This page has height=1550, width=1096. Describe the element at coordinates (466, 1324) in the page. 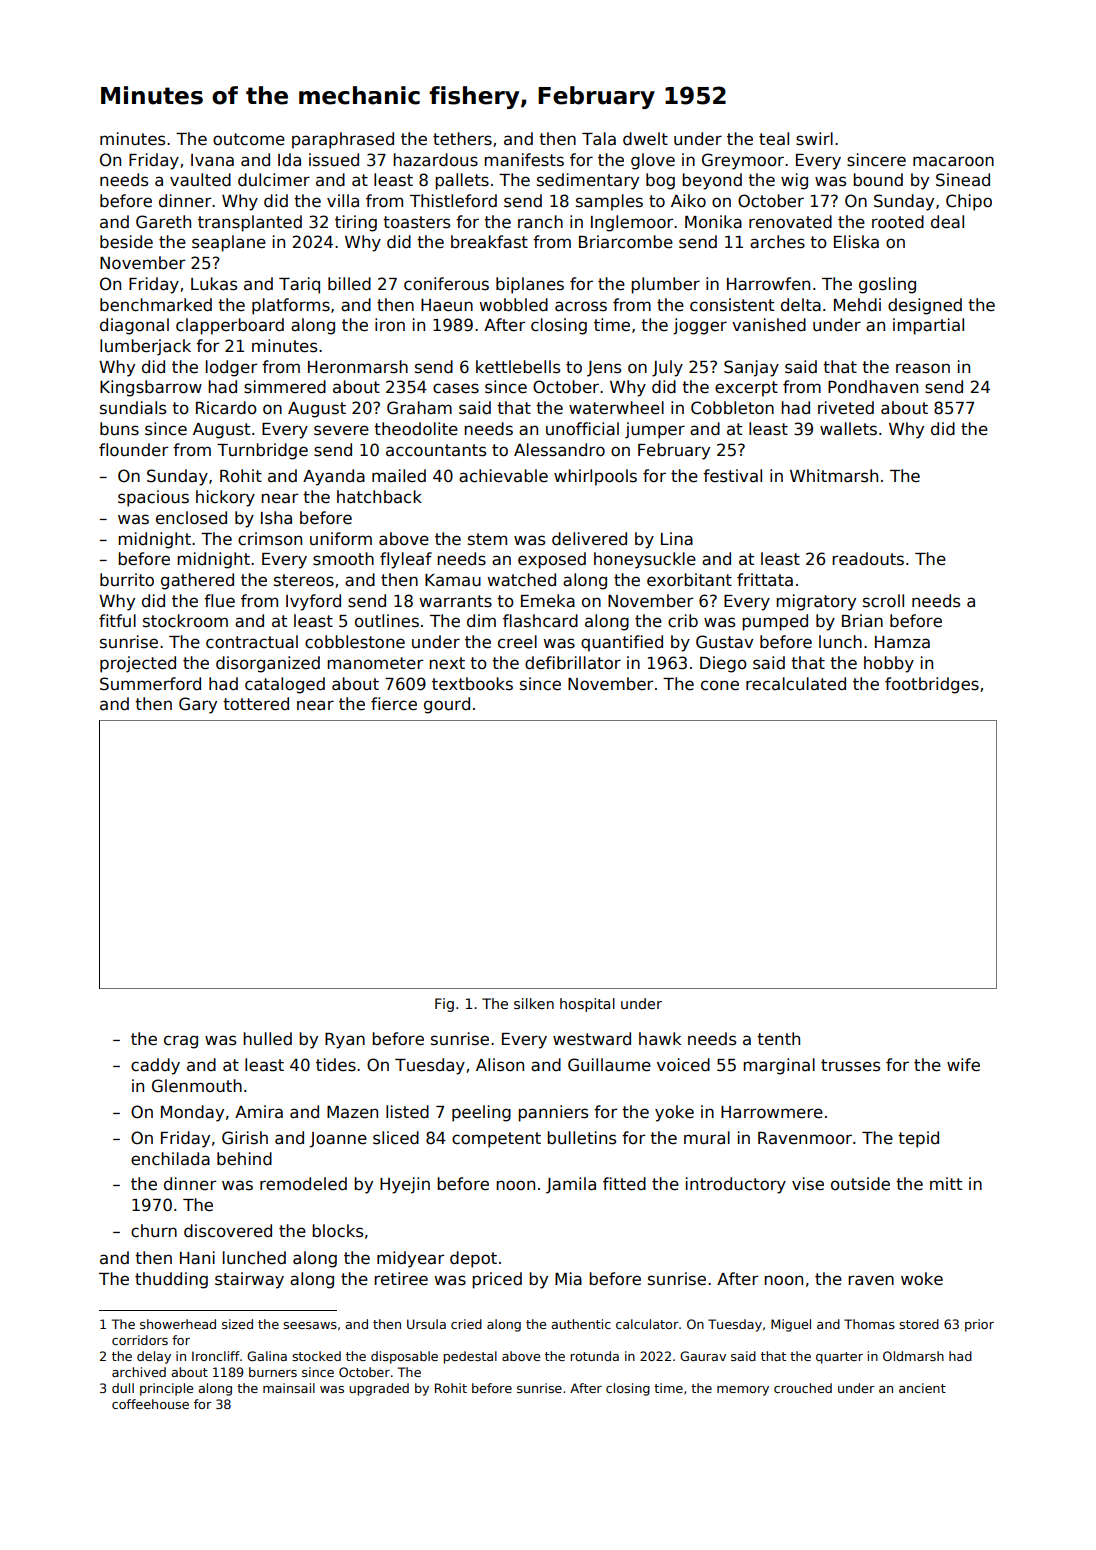

I see `cried` at that location.
